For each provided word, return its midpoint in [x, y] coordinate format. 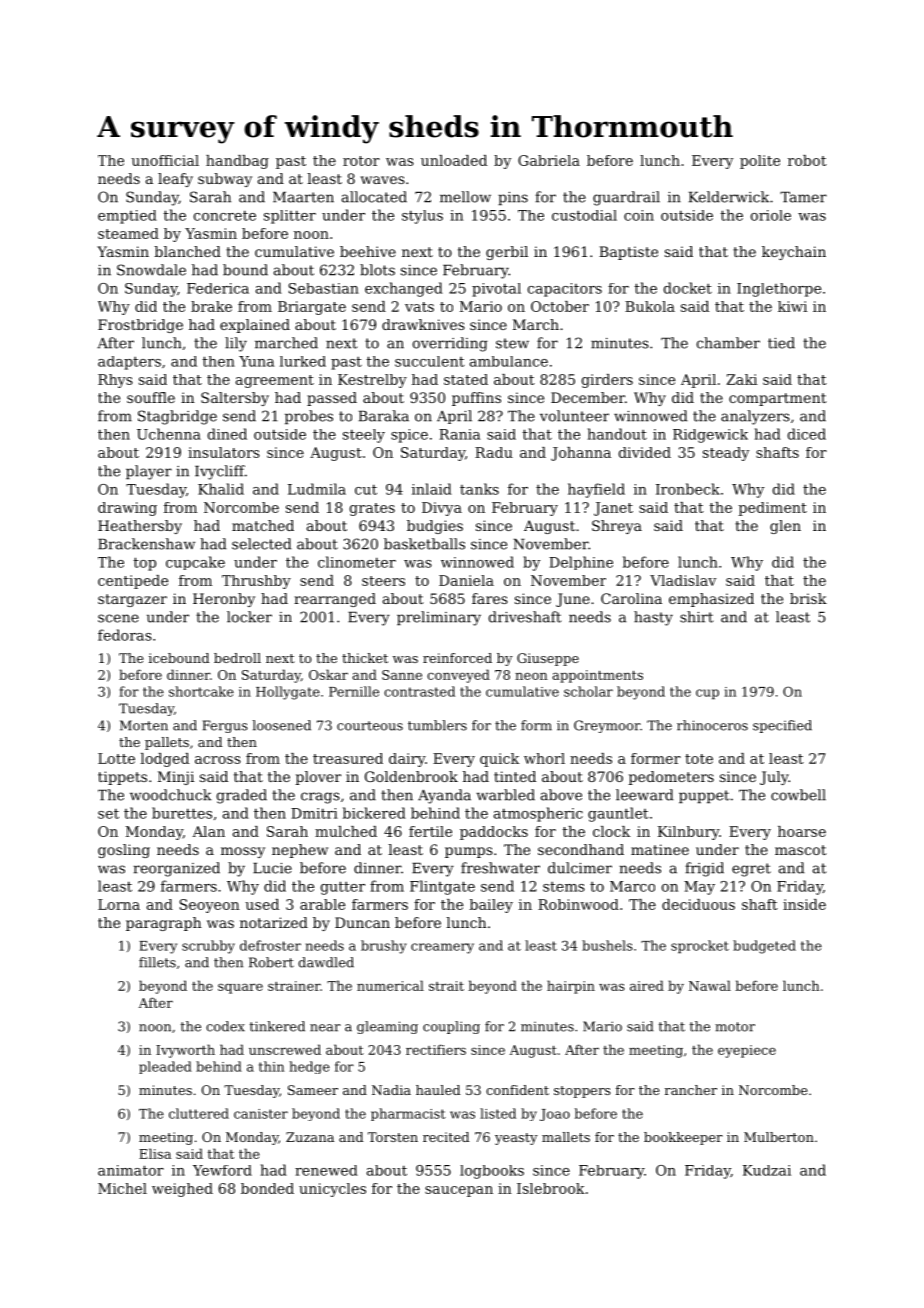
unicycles [332, 1190]
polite [760, 162]
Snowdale [151, 270]
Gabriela [549, 160]
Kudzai [767, 1170]
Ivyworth [185, 1051]
